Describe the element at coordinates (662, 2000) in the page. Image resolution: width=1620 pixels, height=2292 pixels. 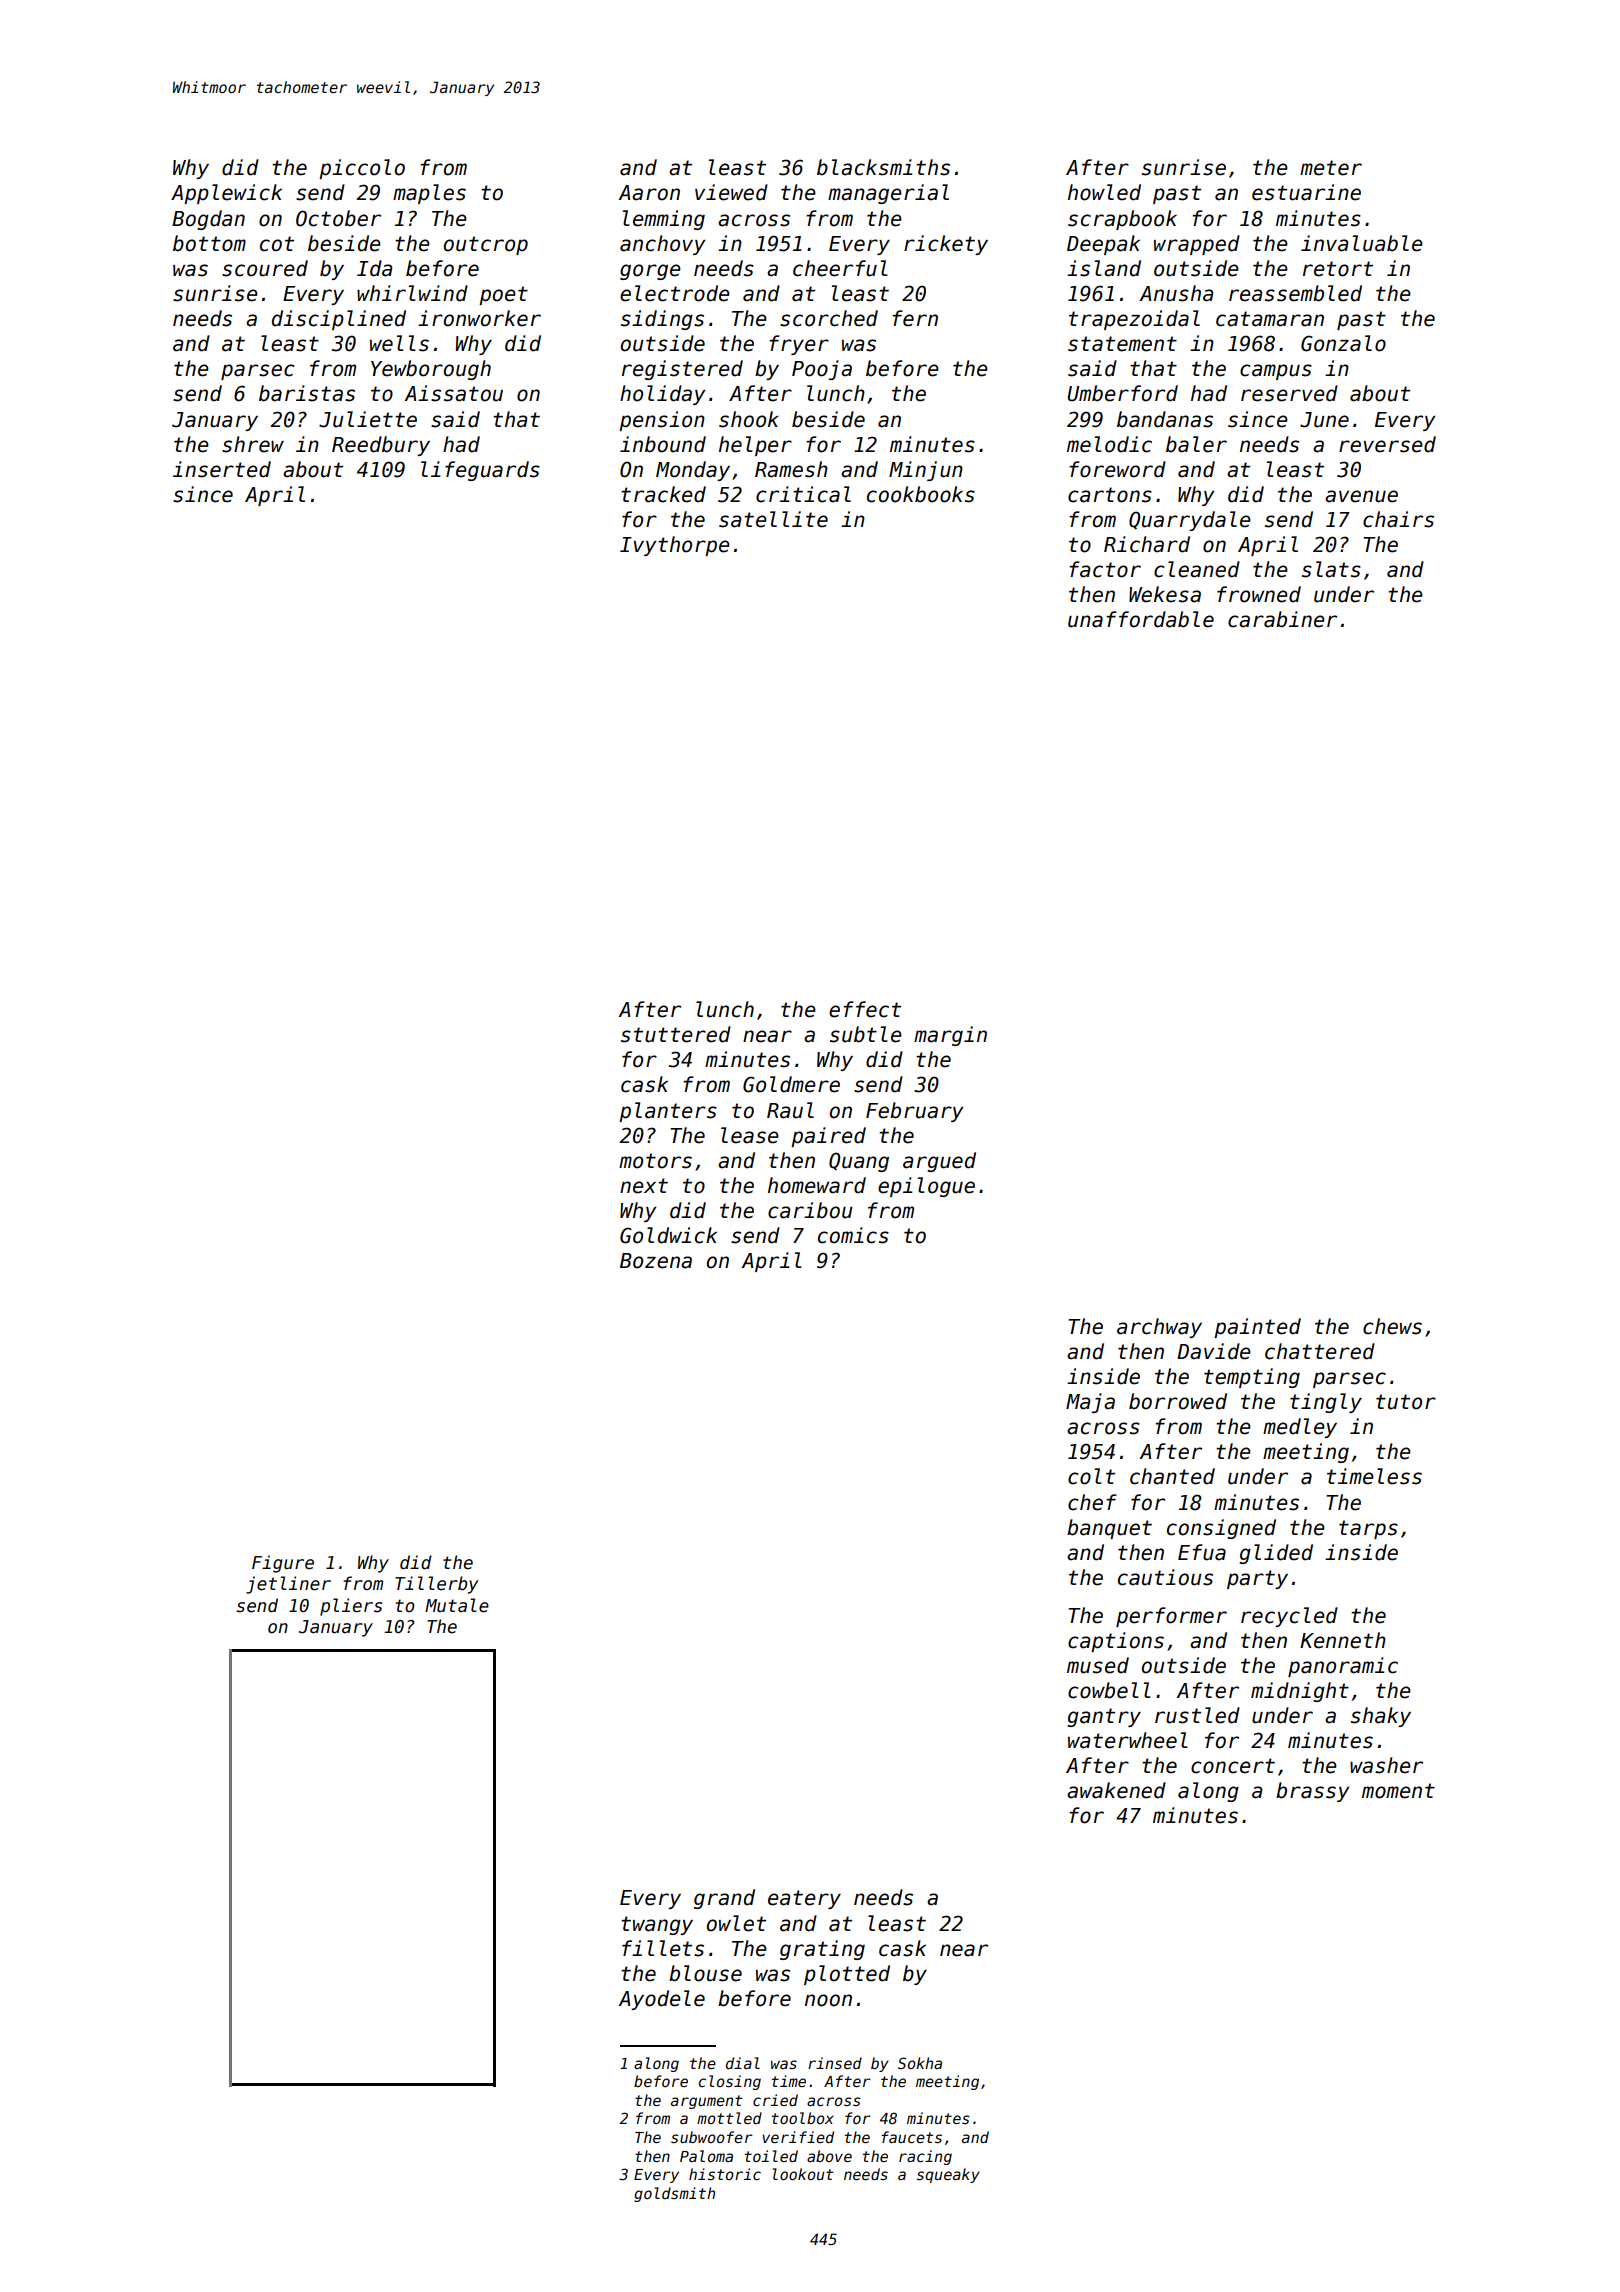
I see `Ayodele` at that location.
